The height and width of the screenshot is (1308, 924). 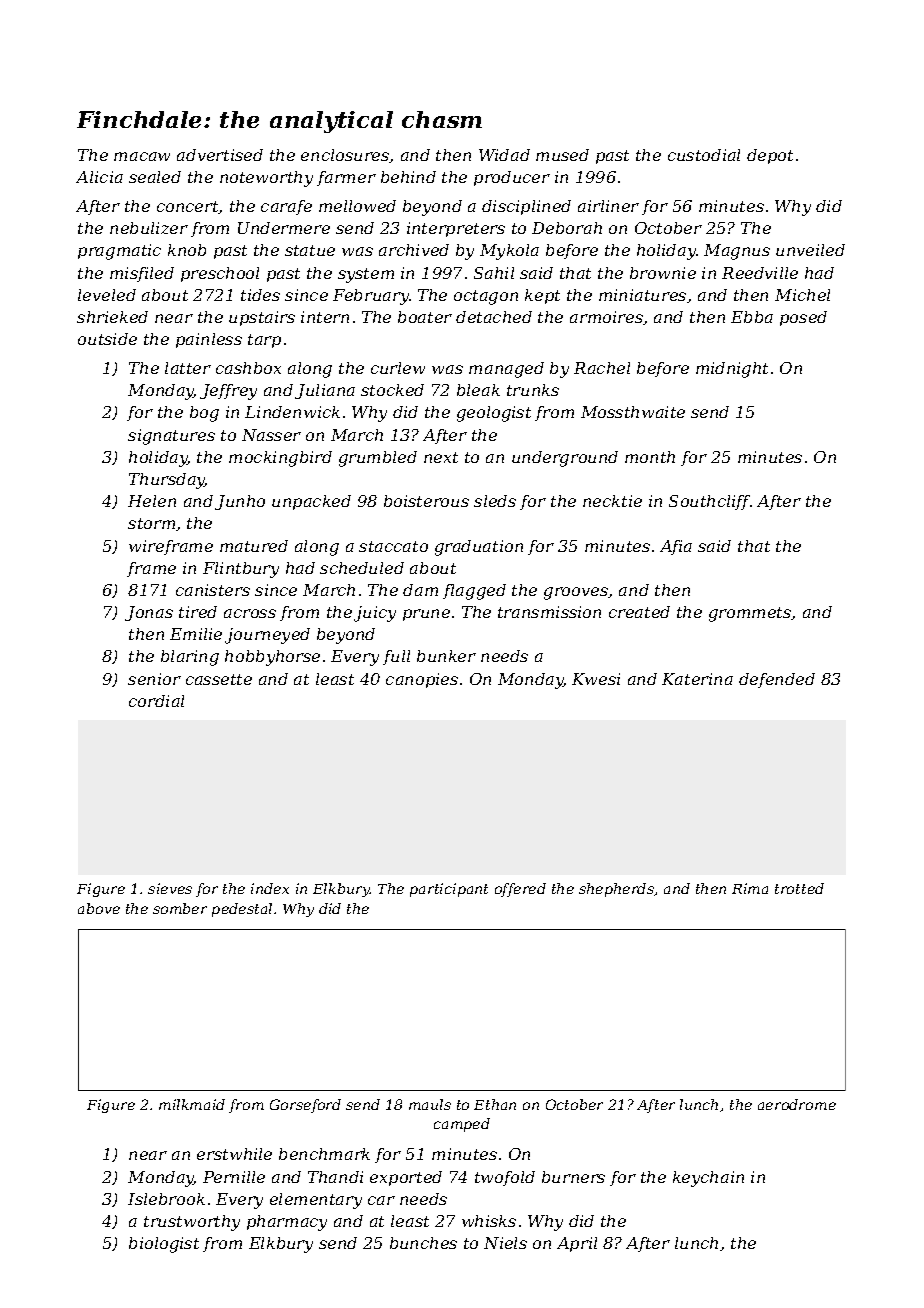 I want to click on whisks, so click(x=489, y=1221).
